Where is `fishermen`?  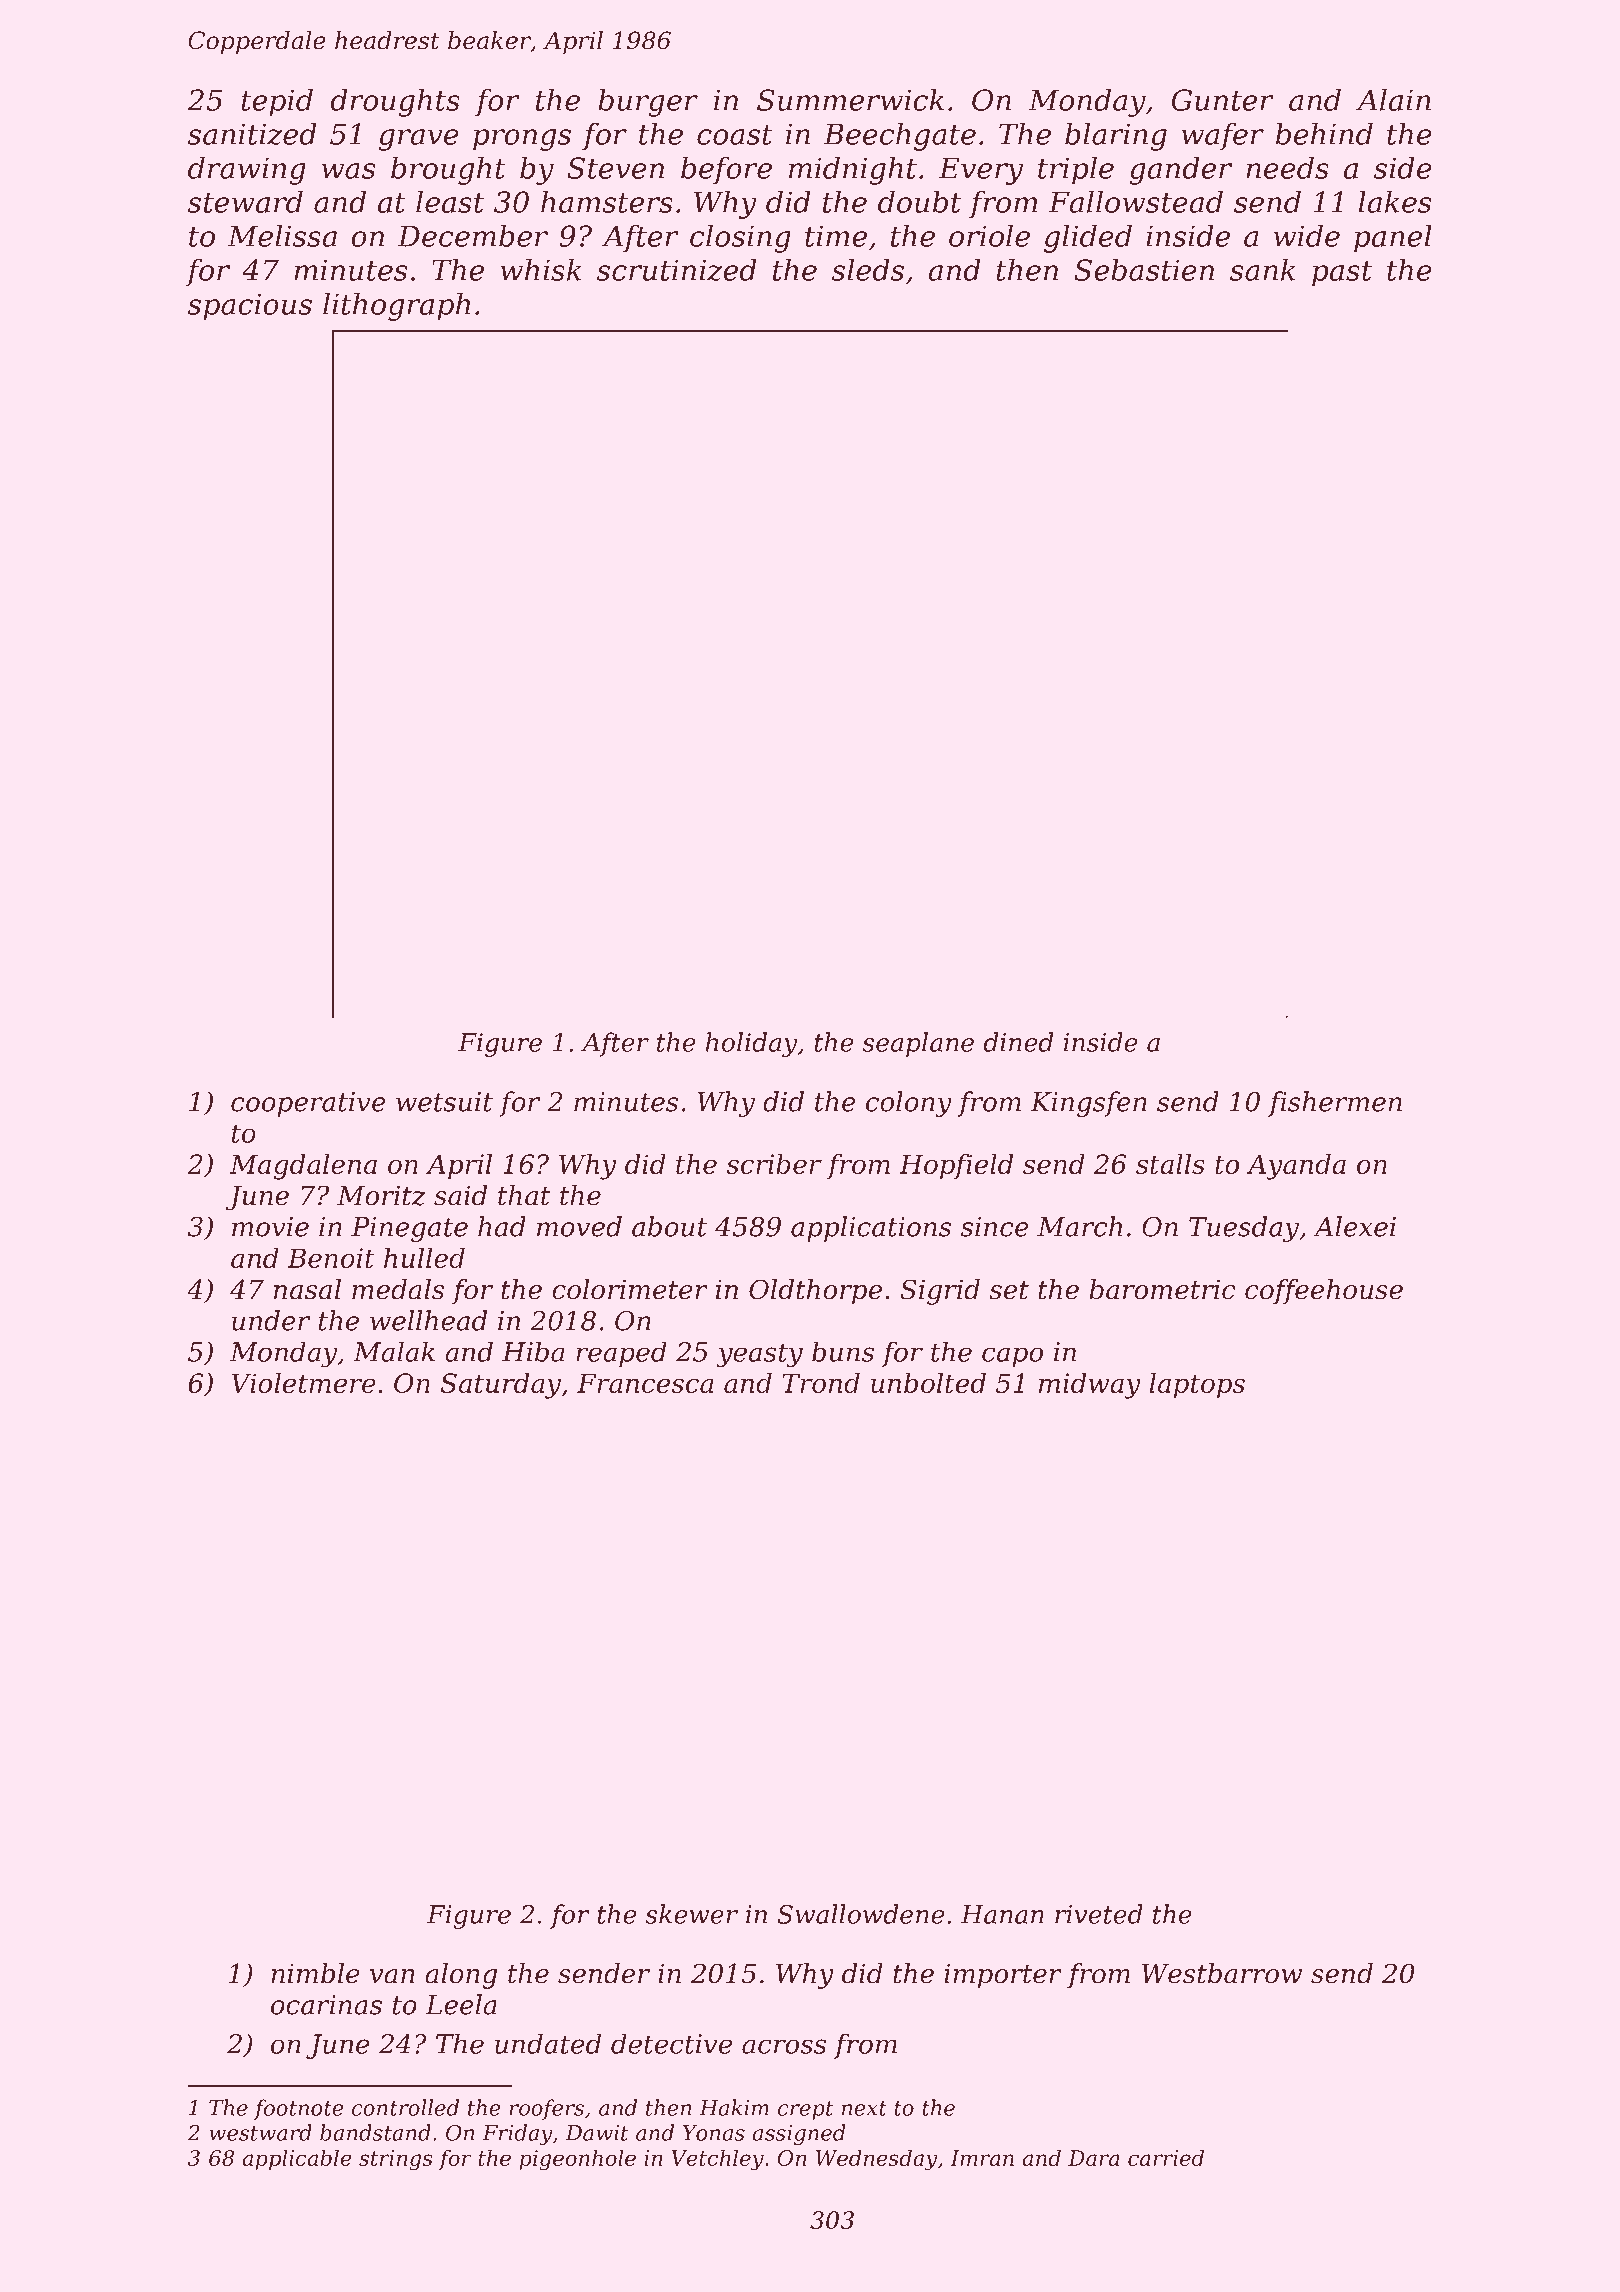 fishermen is located at coordinates (1335, 1104).
